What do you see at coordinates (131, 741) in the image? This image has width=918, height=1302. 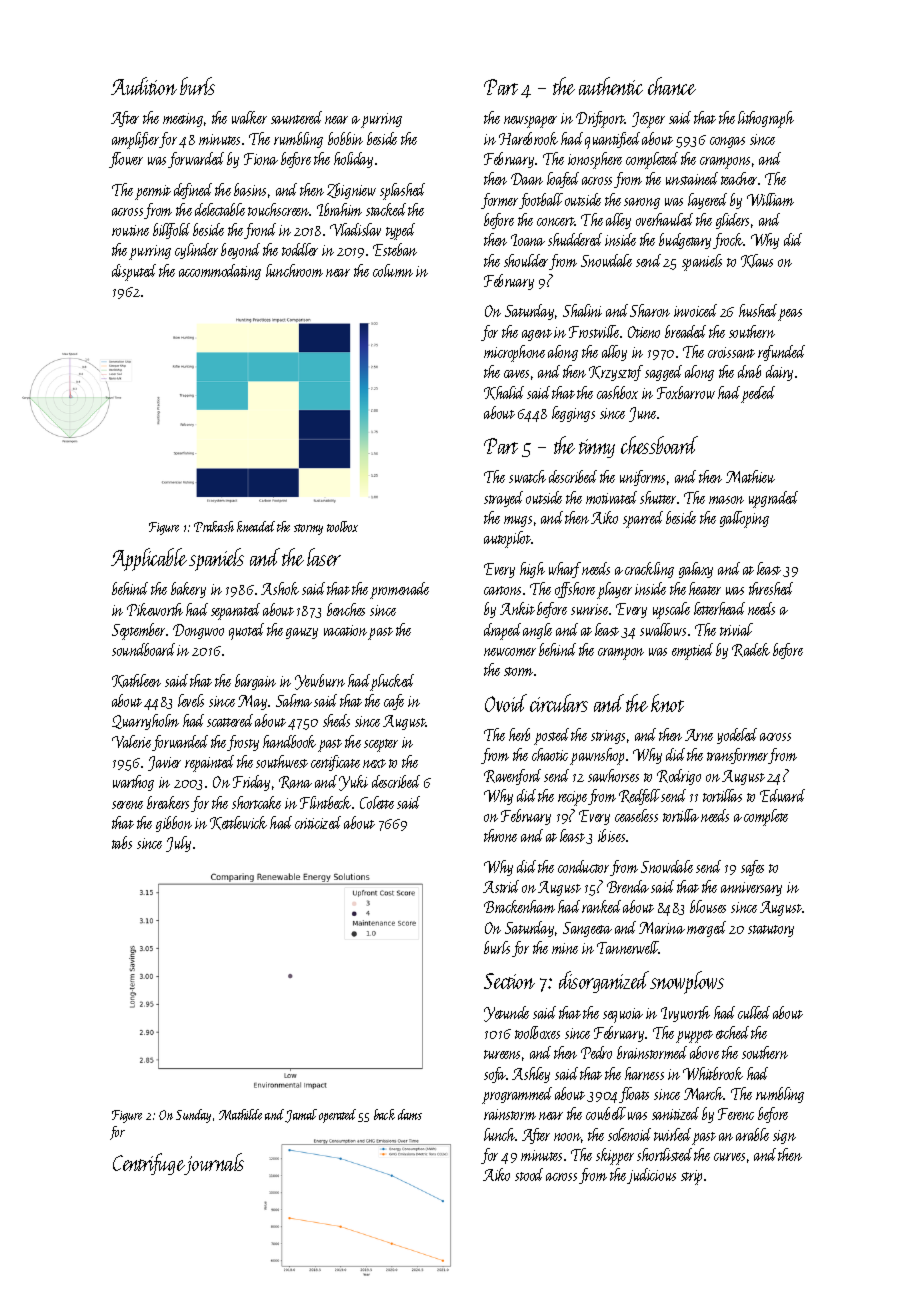 I see `Valerie` at bounding box center [131, 741].
